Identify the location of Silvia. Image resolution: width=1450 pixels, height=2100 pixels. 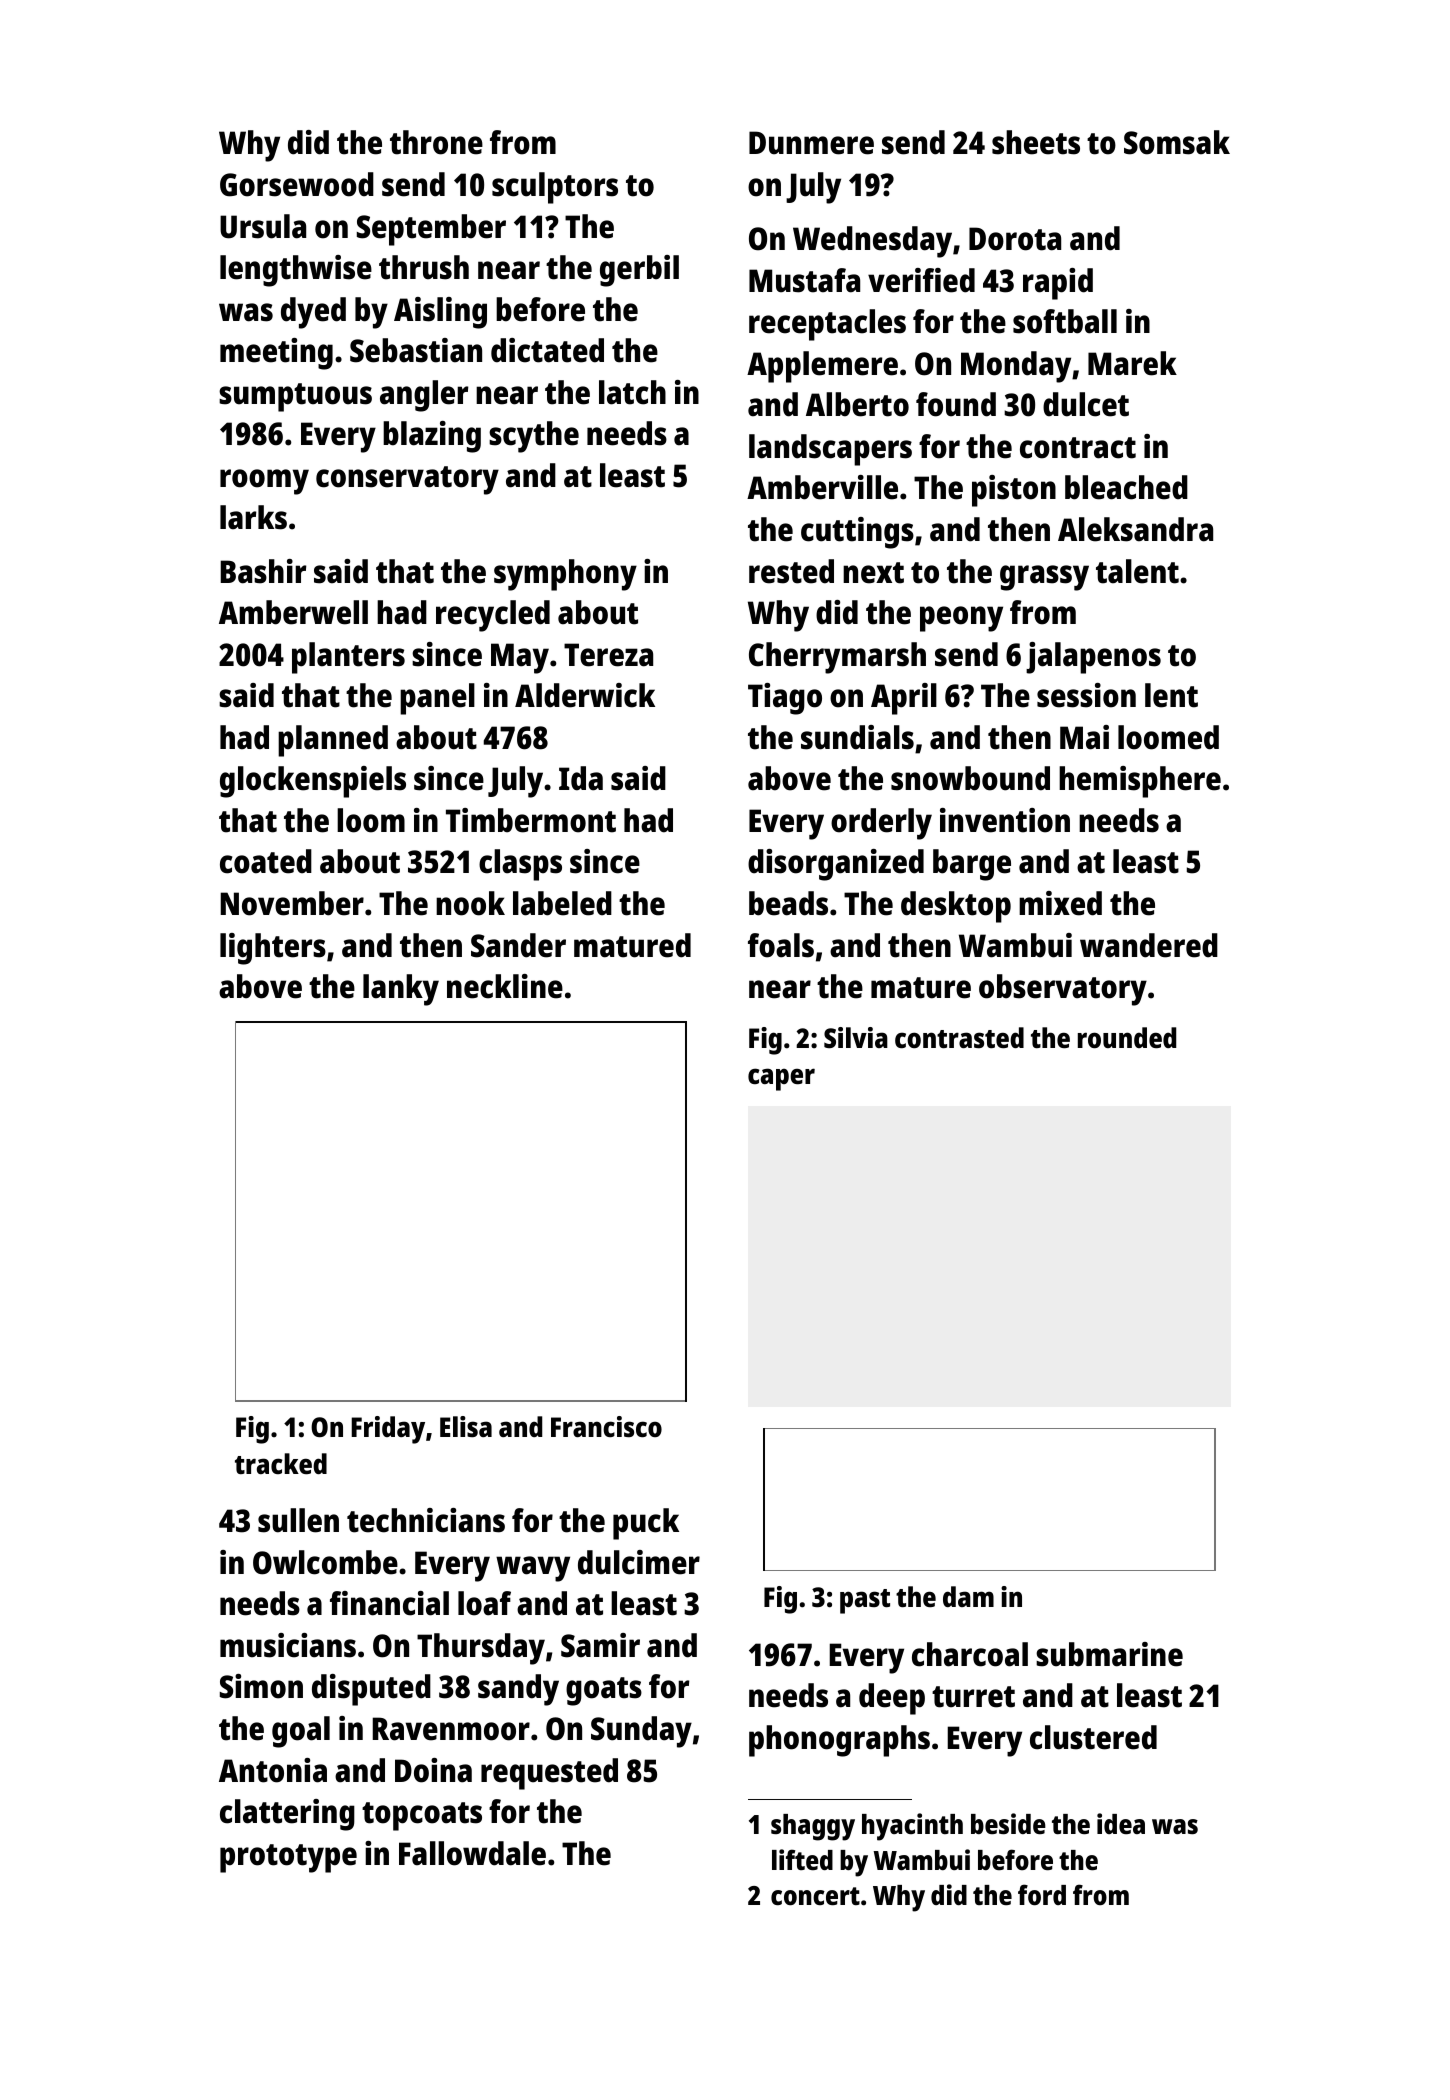
(856, 1037).
